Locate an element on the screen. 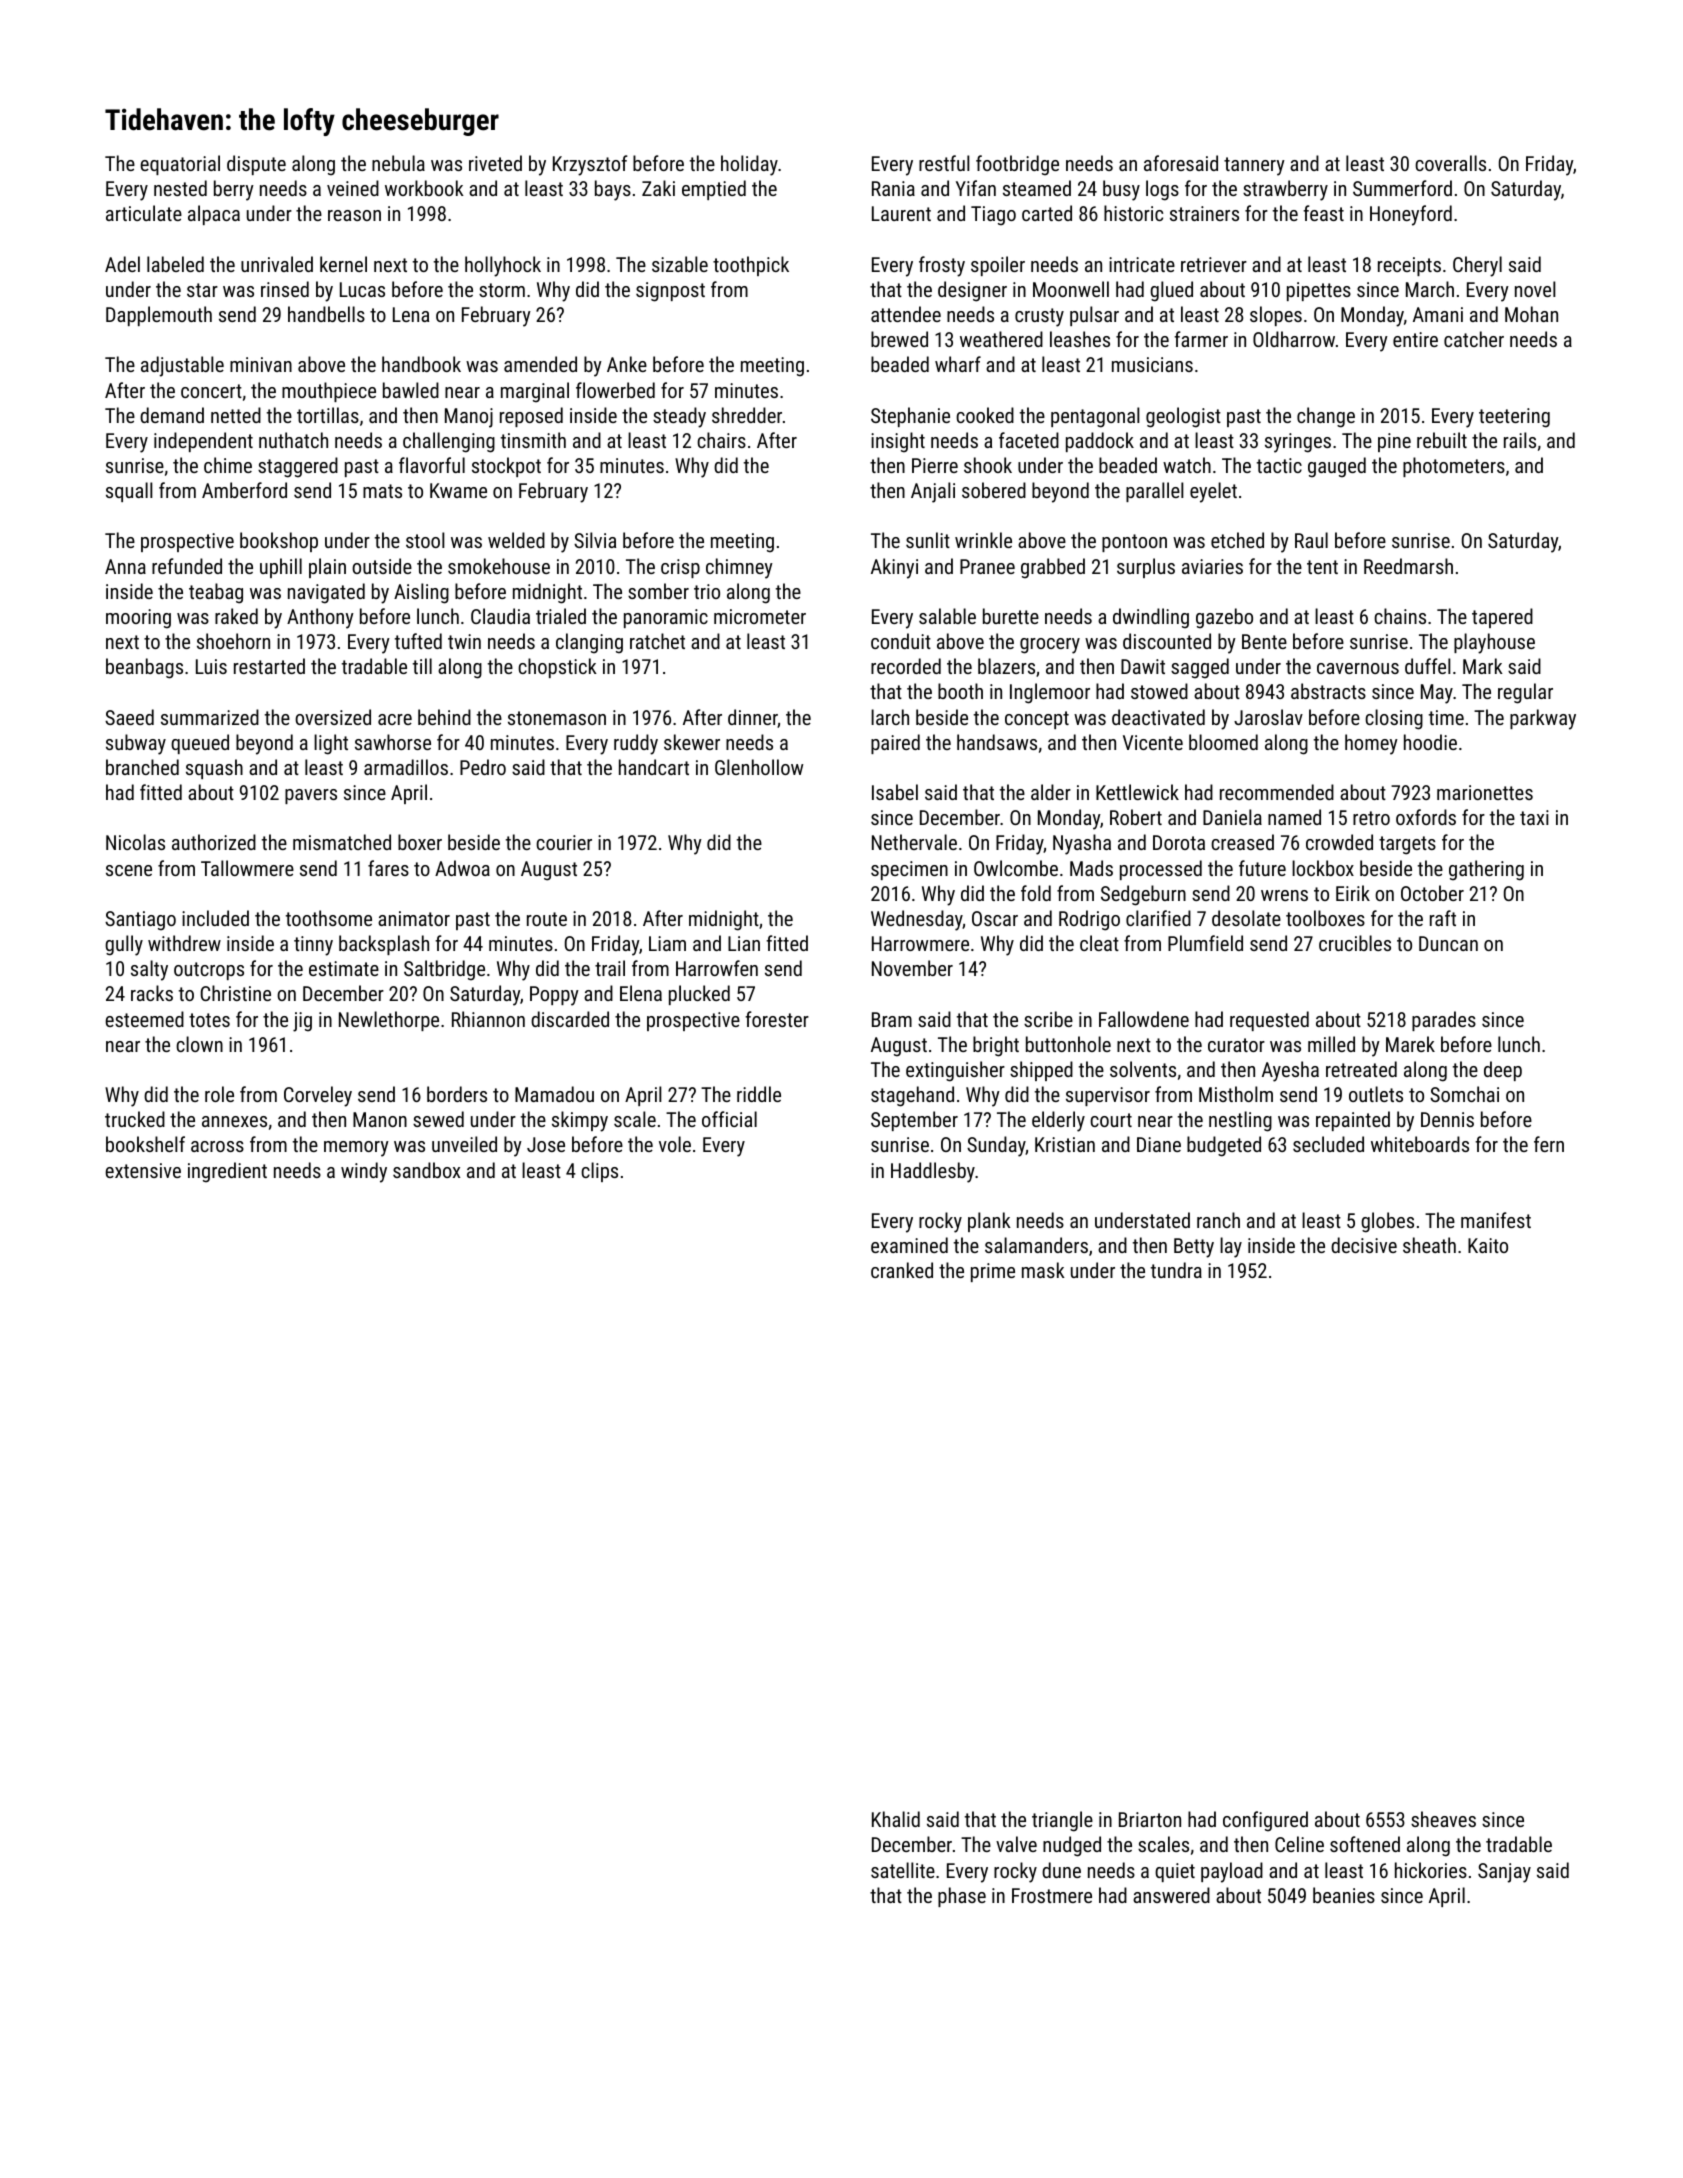  specimen is located at coordinates (909, 870).
